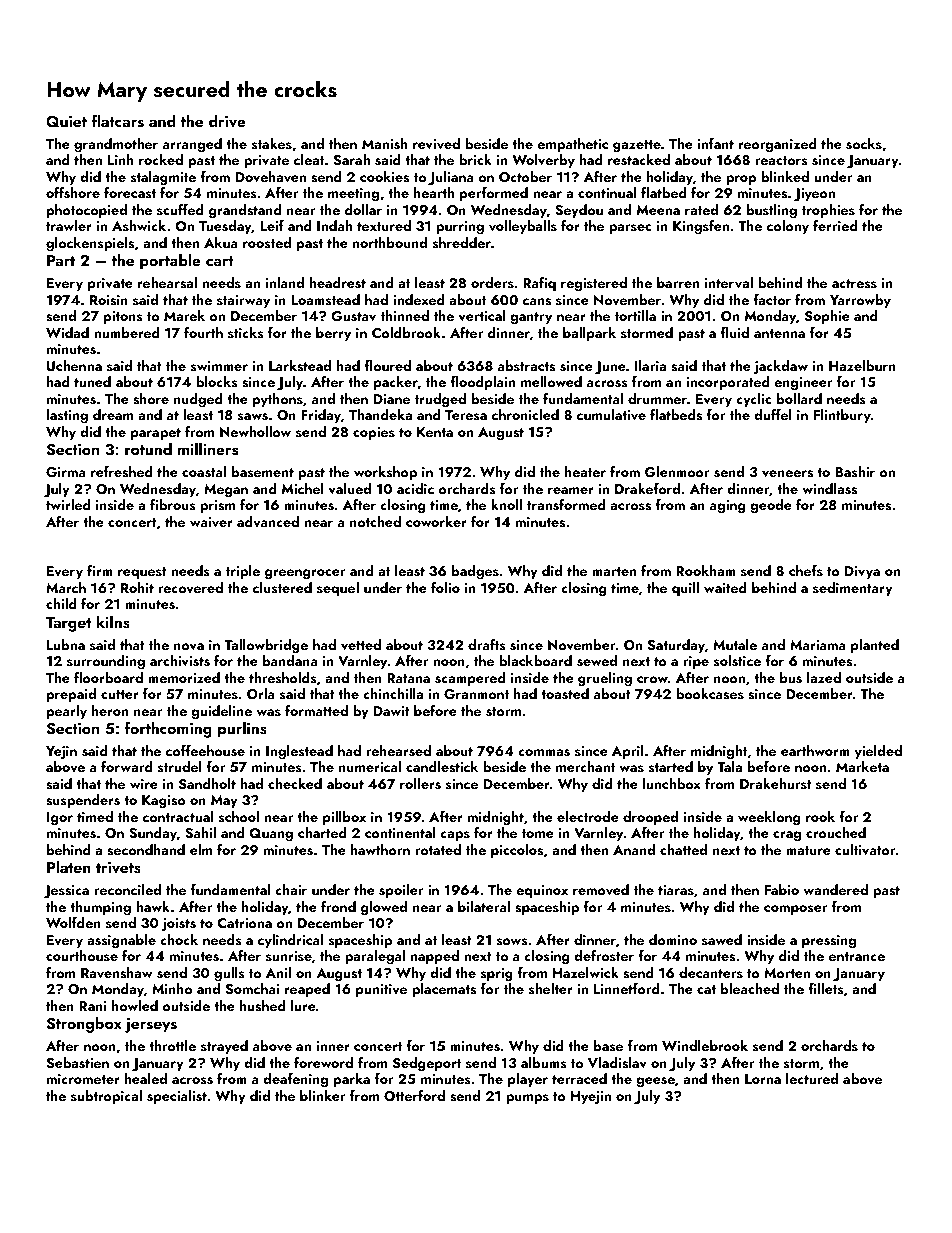 Image resolution: width=952 pixels, height=1233 pixels. Describe the element at coordinates (177, 1097) in the screenshot. I see `specialist` at that location.
